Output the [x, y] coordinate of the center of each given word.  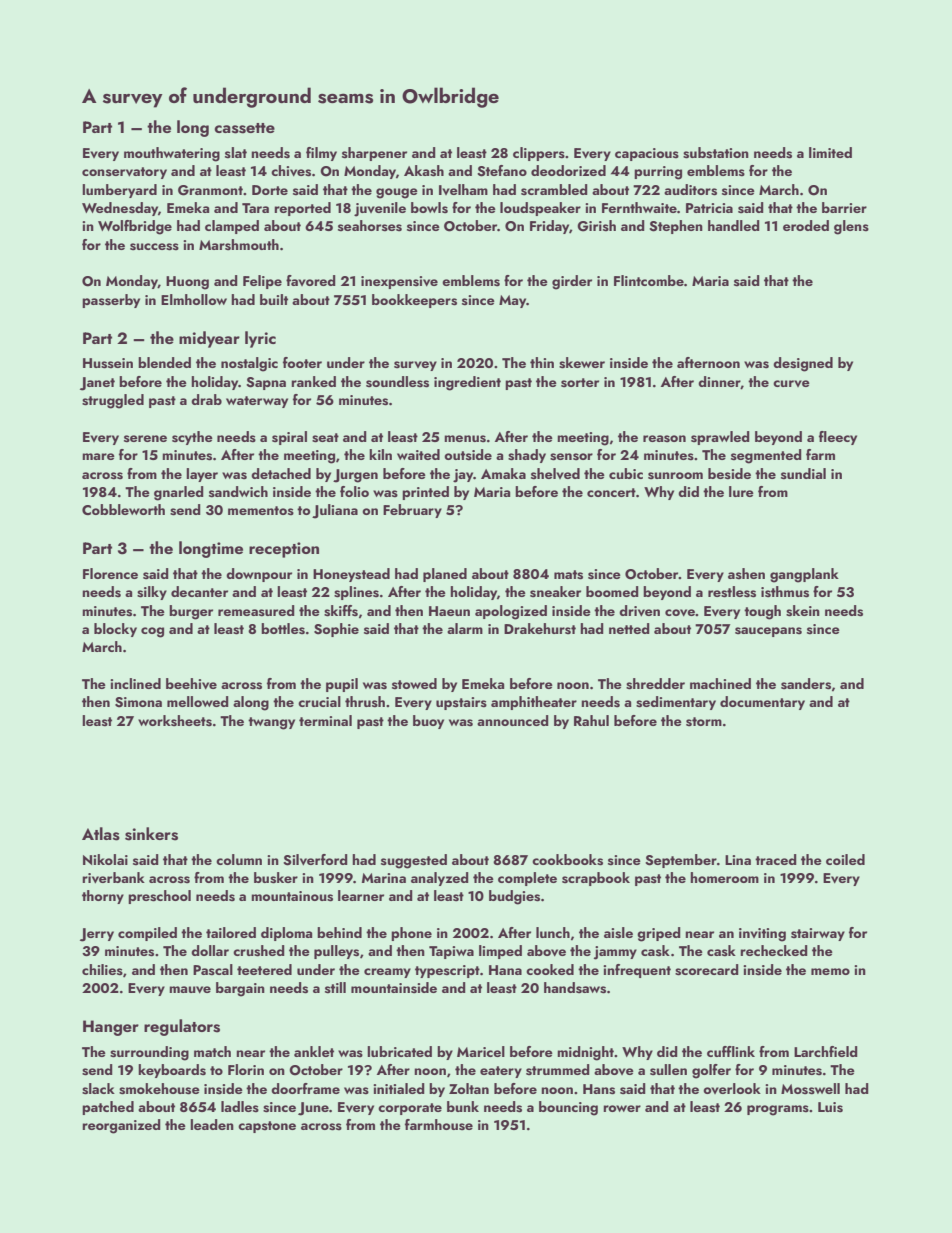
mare [98, 456]
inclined [135, 683]
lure [741, 491]
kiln [380, 454]
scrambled [554, 190]
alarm [465, 628]
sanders [806, 684]
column [239, 859]
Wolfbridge [135, 227]
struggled [113, 401]
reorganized [121, 1126]
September [681, 861]
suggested [414, 861]
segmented [766, 456]
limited [830, 152]
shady [527, 456]
